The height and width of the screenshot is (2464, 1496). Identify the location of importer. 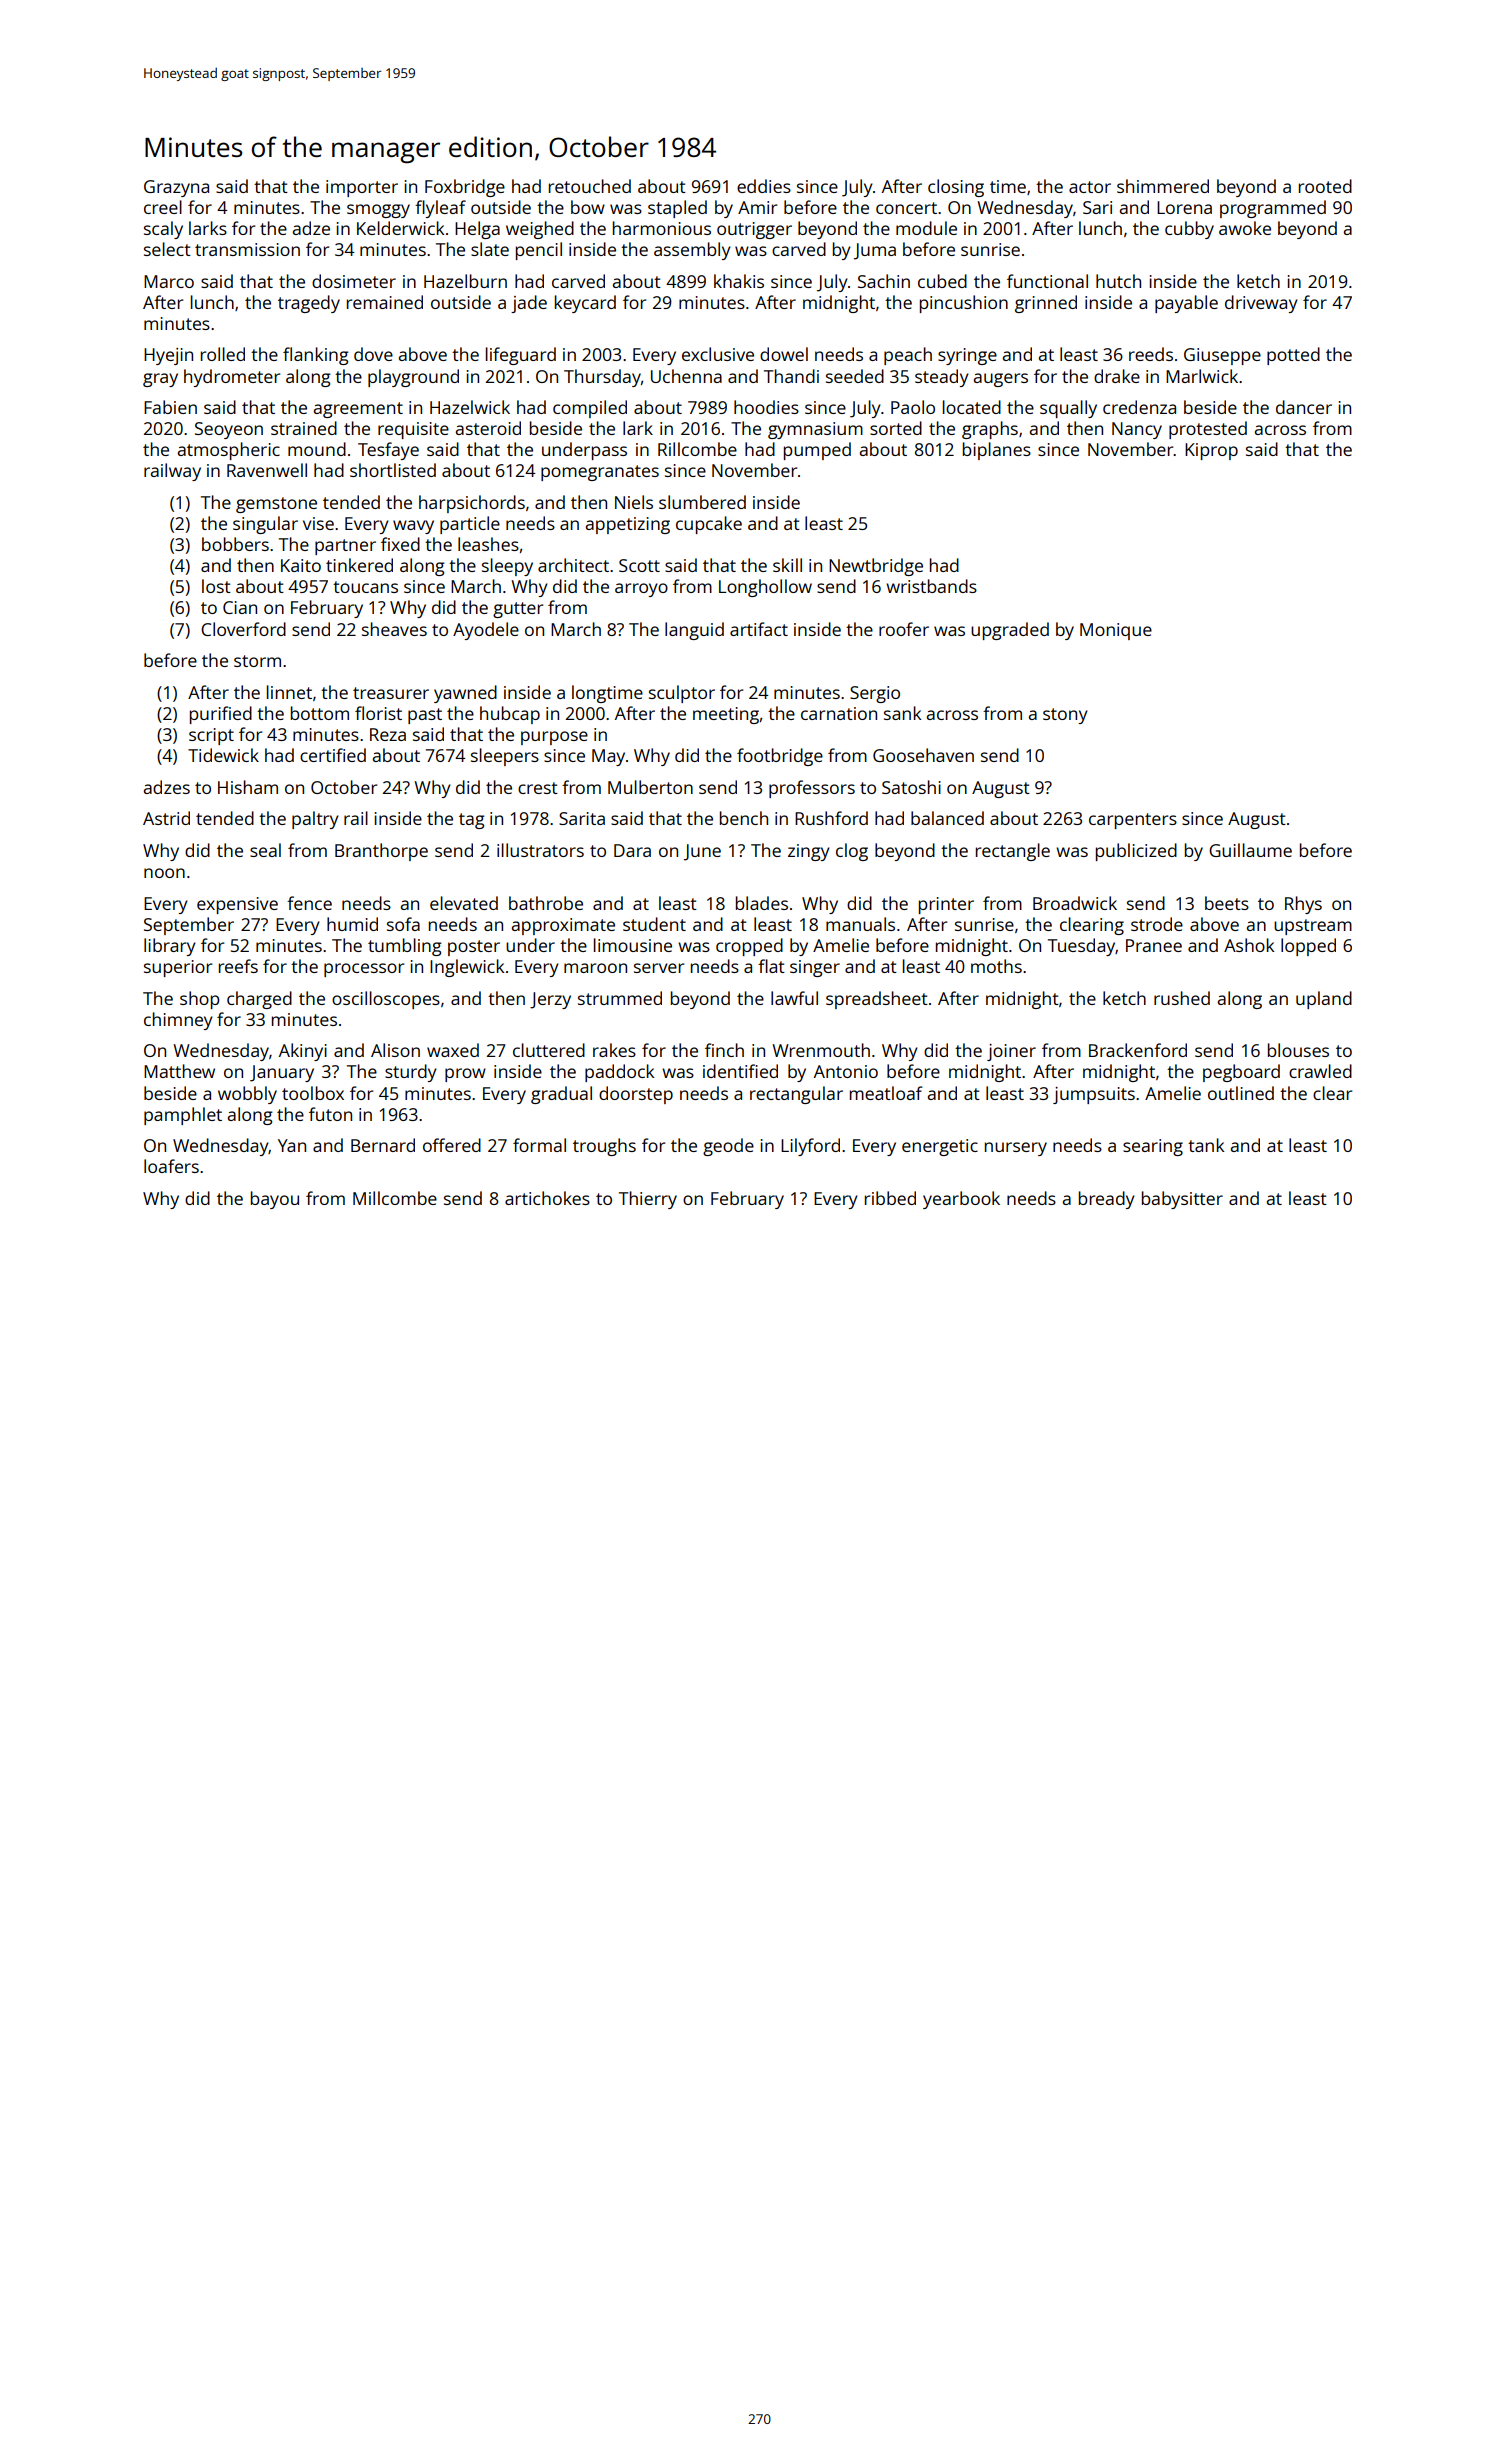
(362, 188).
